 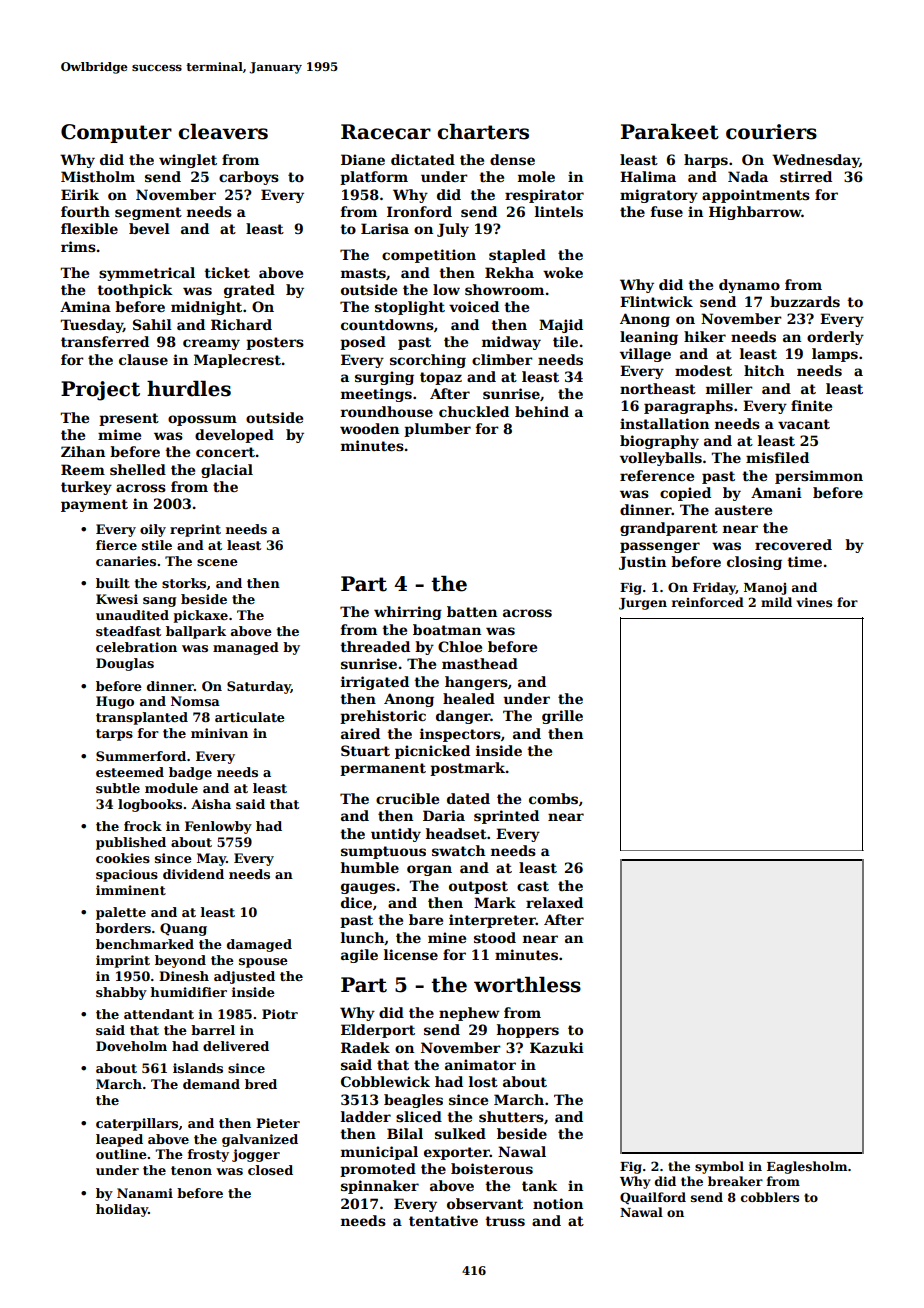 I want to click on buzzards, so click(x=805, y=301).
